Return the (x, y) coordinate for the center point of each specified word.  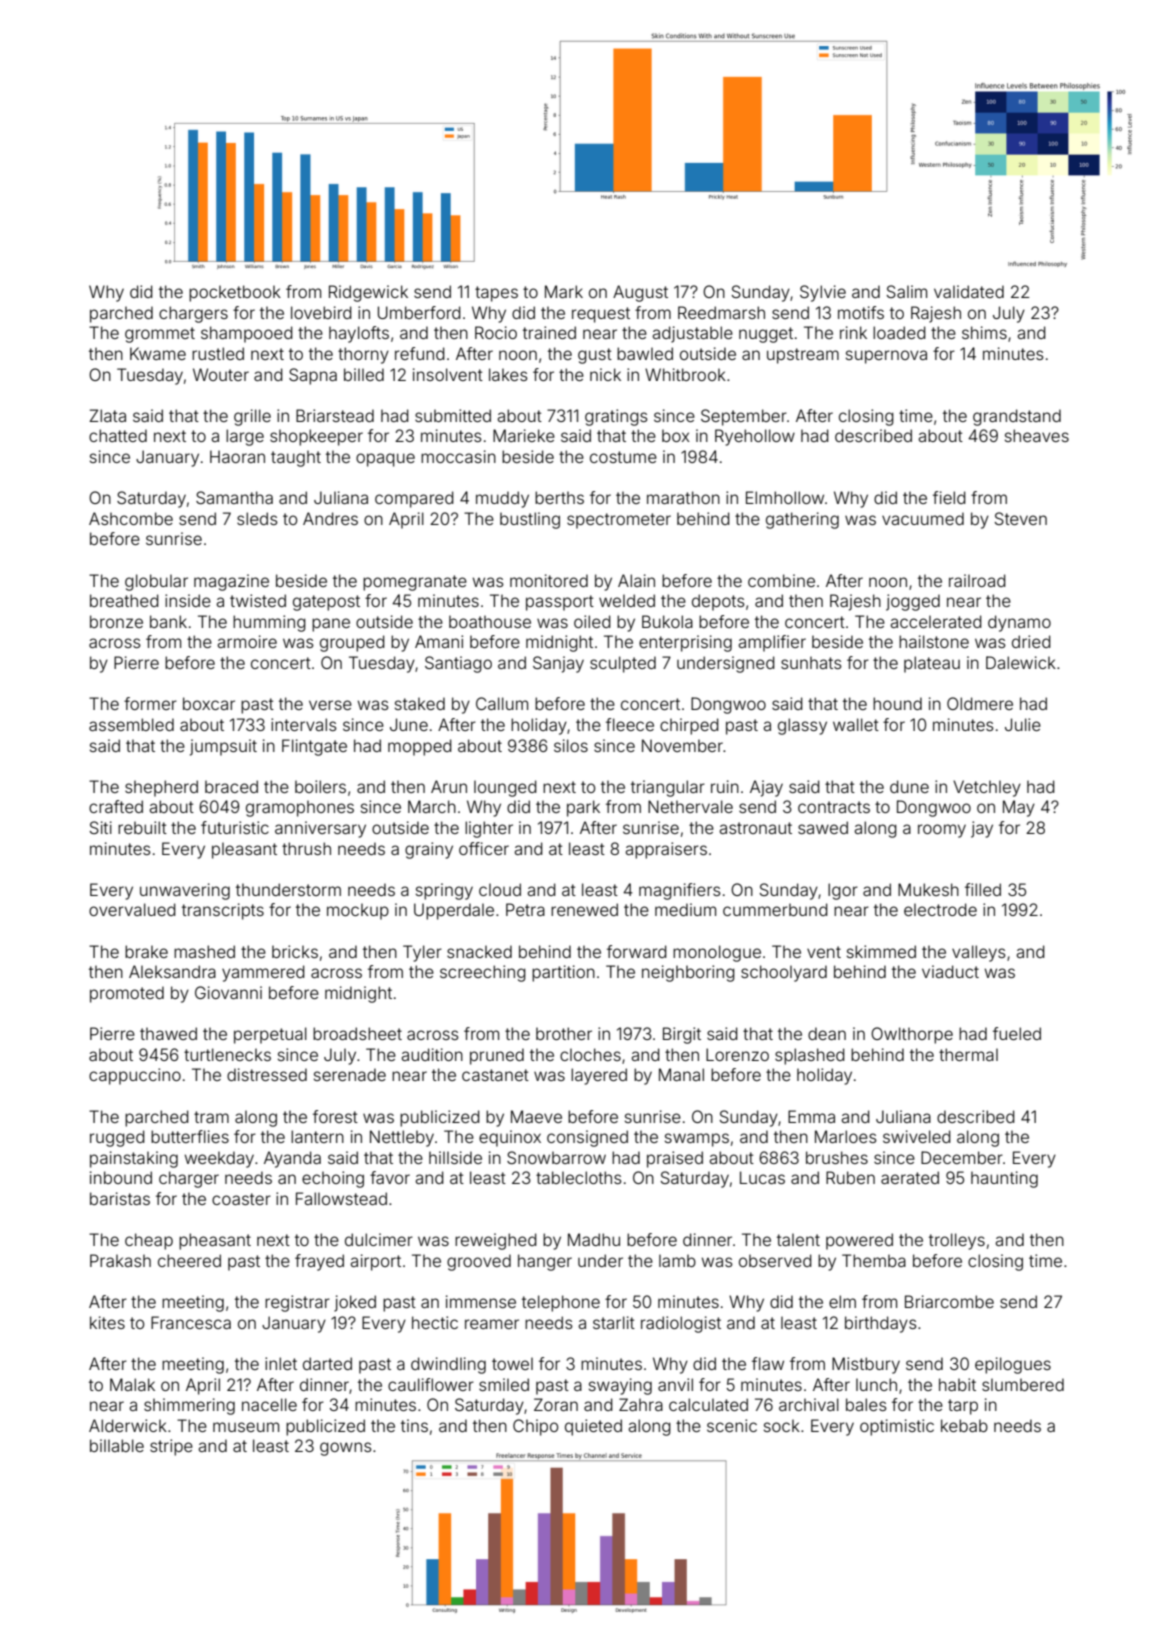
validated (969, 291)
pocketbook (235, 293)
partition (563, 973)
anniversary (320, 829)
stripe (171, 1447)
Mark (564, 291)
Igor (843, 891)
